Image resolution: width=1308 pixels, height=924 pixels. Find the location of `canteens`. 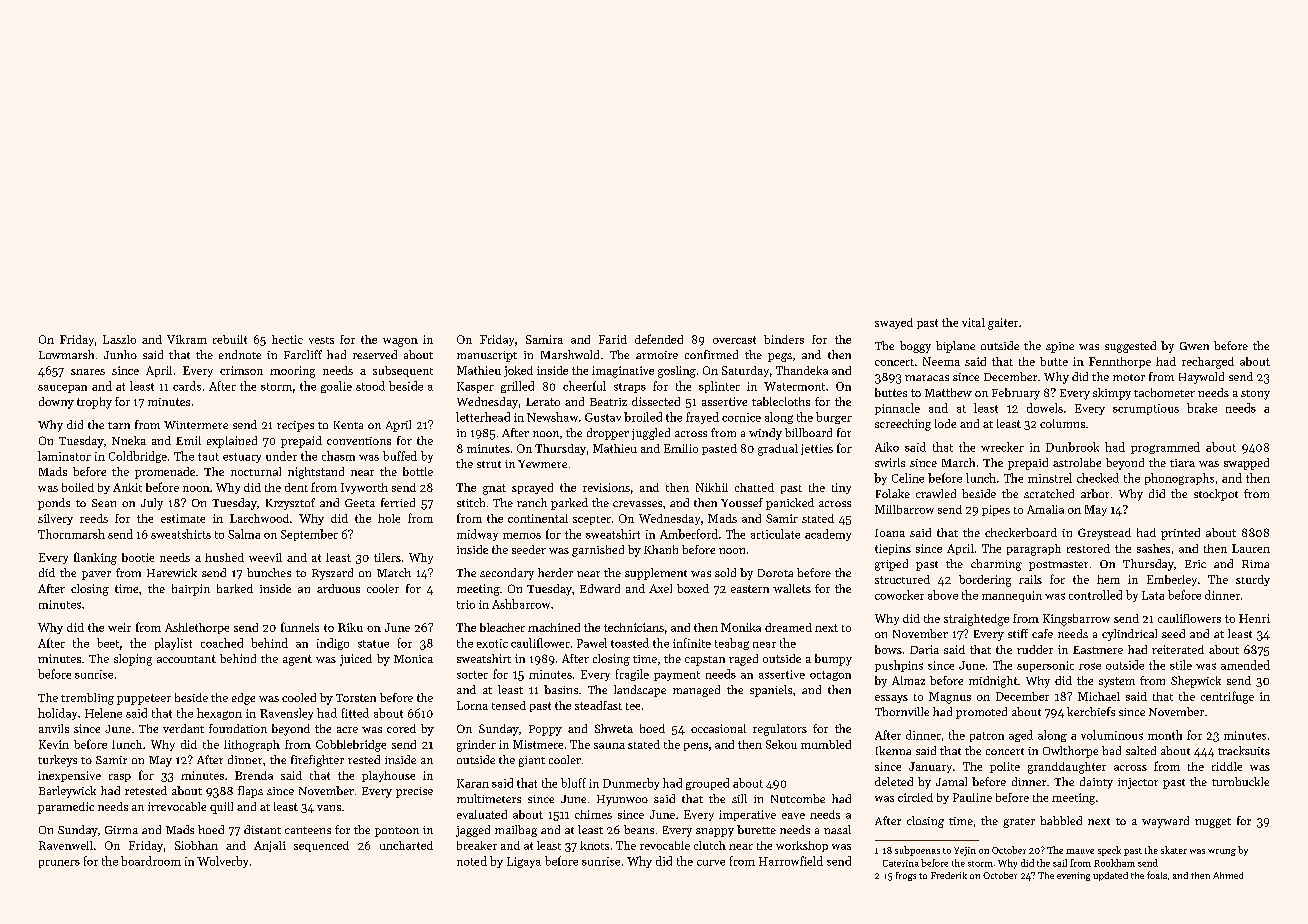

canteens is located at coordinates (308, 830).
